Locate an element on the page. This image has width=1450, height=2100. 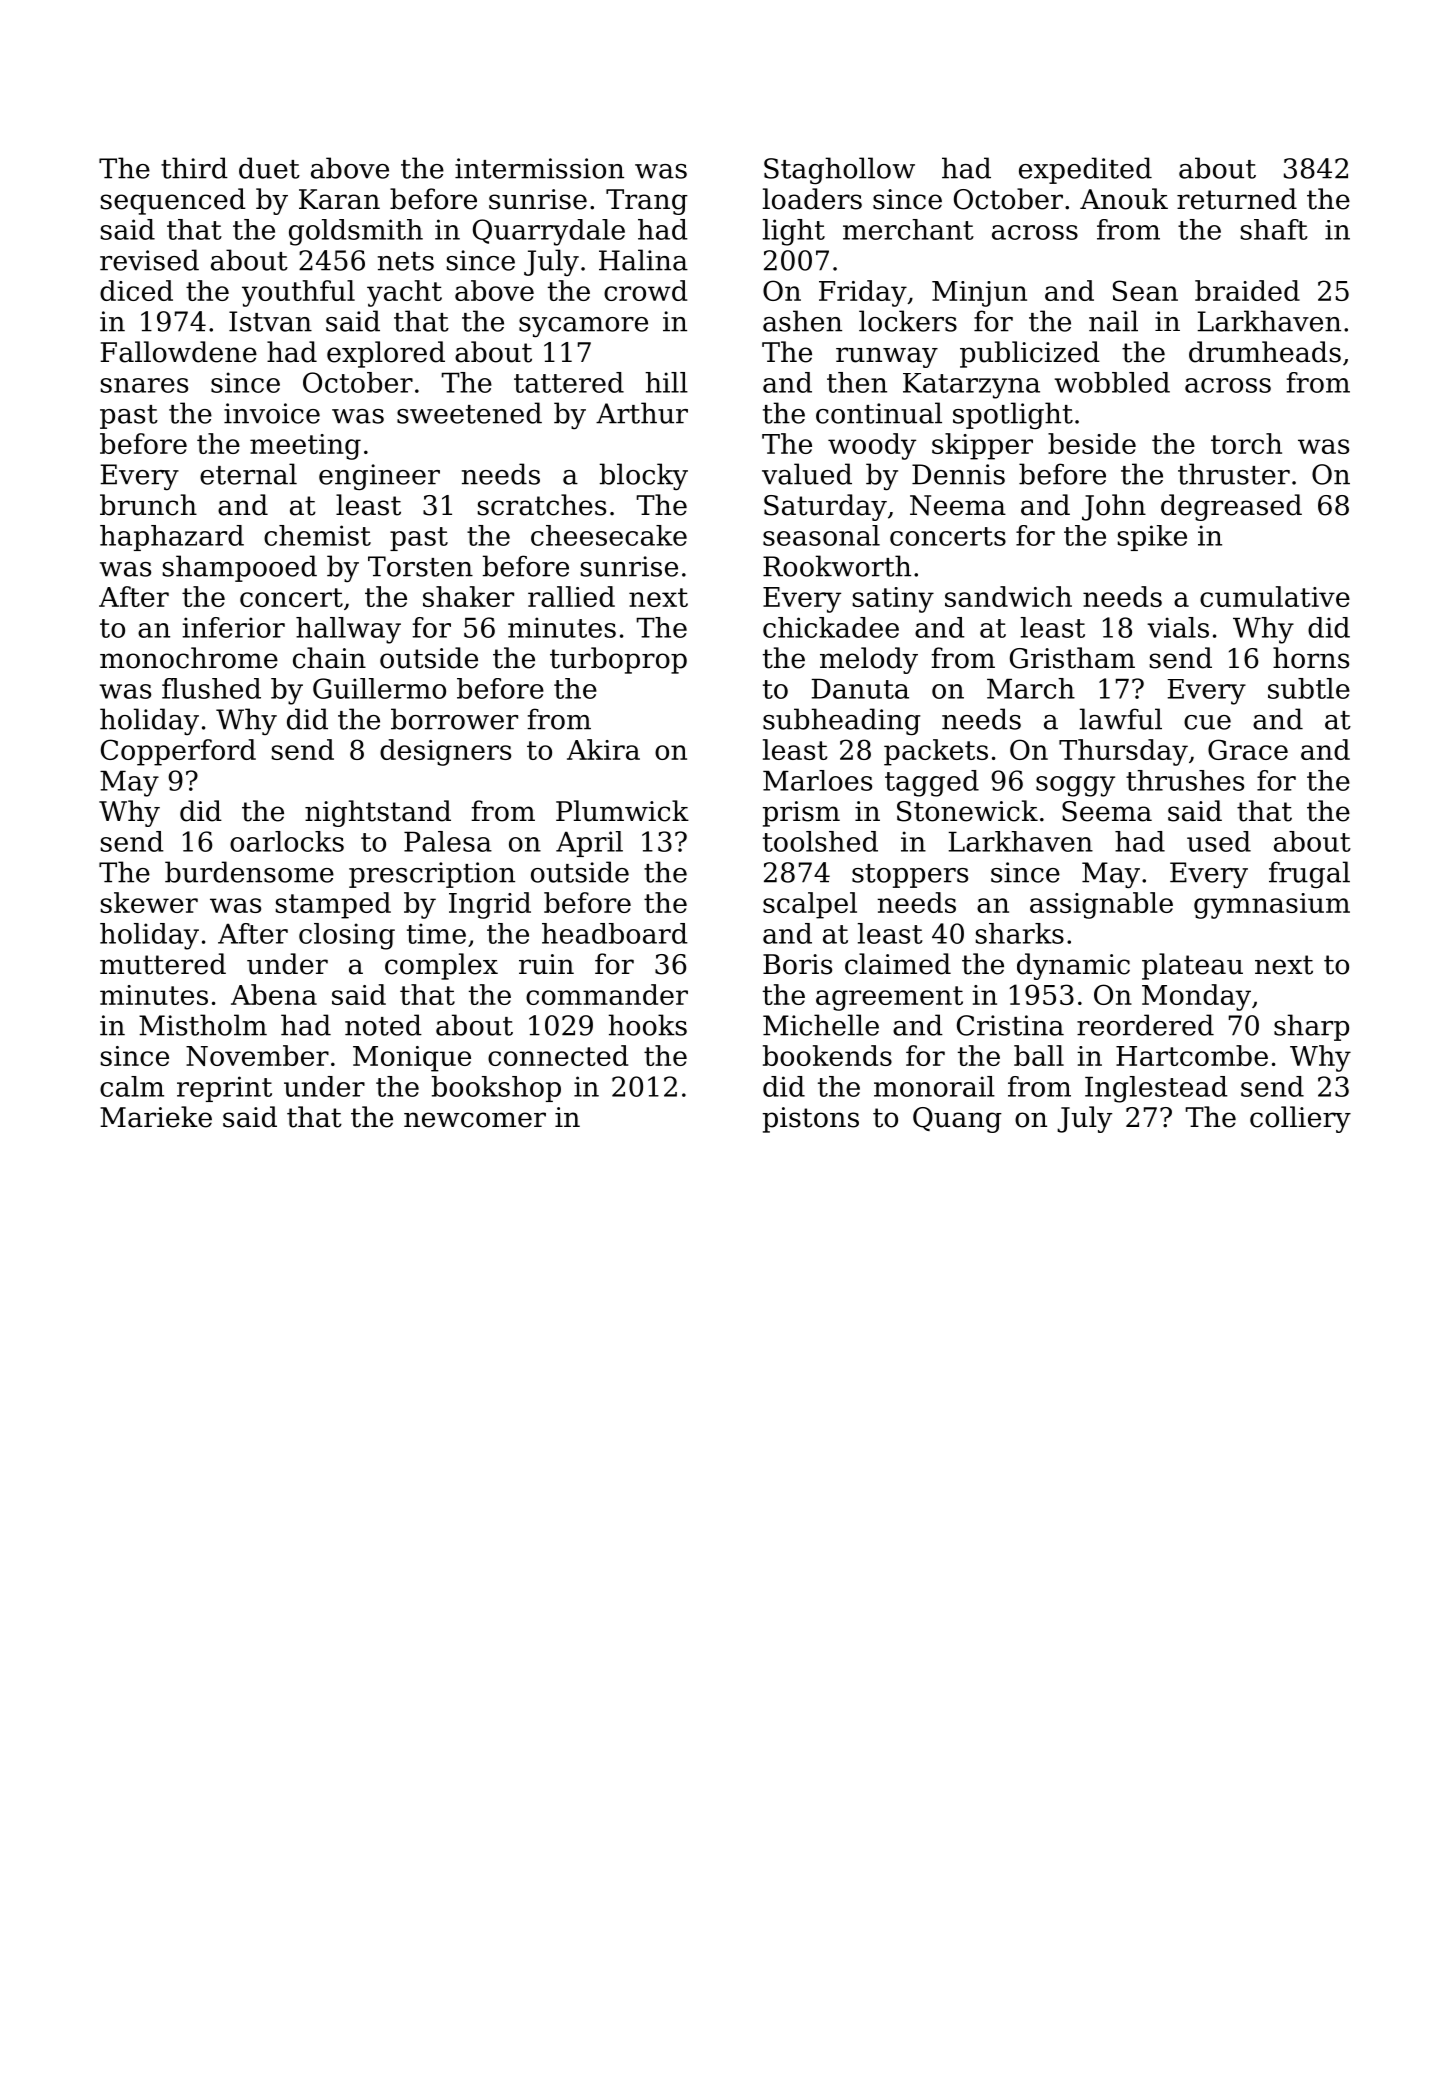
rallied is located at coordinates (571, 596).
